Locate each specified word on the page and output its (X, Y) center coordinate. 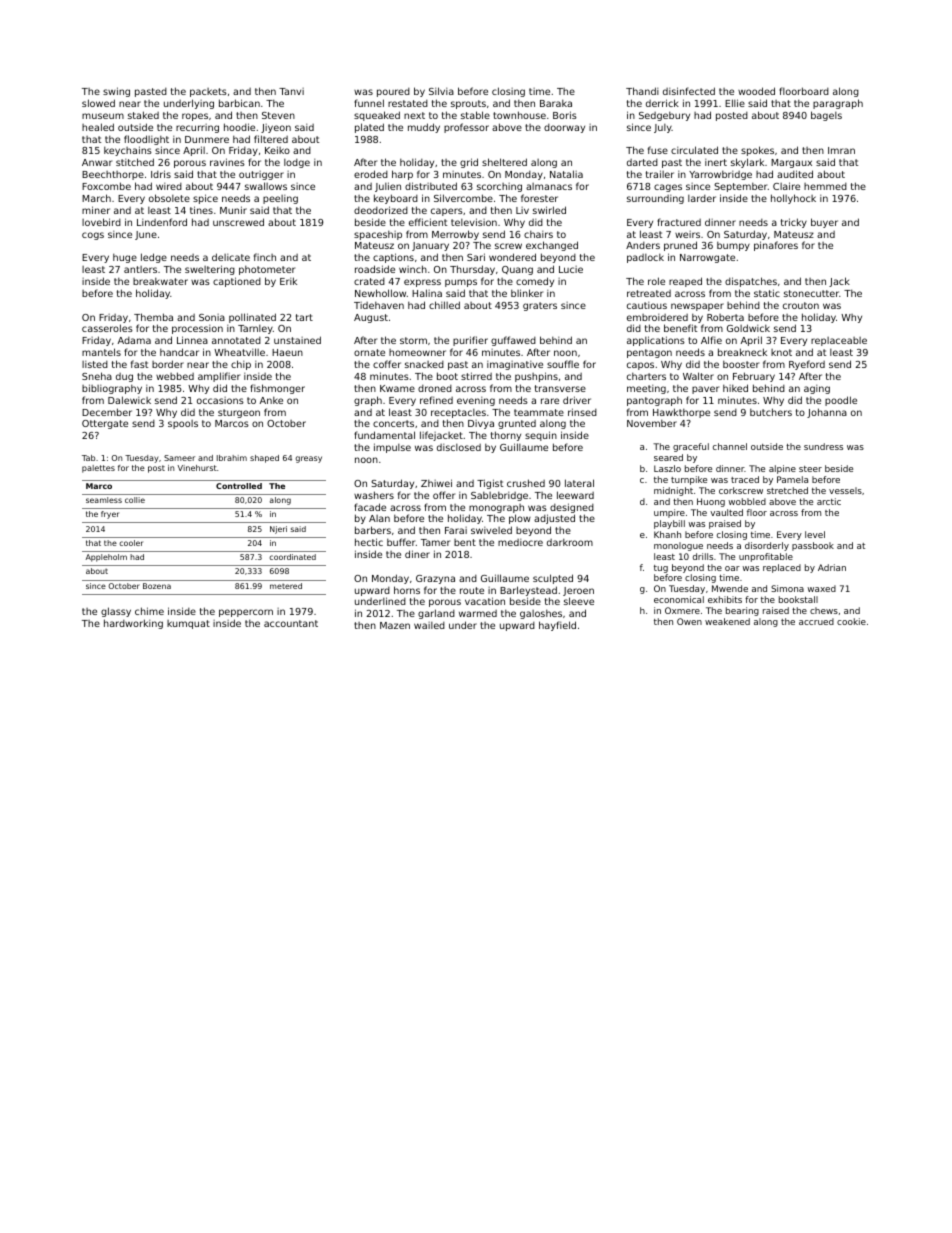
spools (183, 424)
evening (476, 401)
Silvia (441, 91)
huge (125, 258)
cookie (851, 621)
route (472, 590)
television (474, 222)
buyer (824, 223)
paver (705, 390)
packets (208, 92)
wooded (756, 91)
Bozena (157, 586)
